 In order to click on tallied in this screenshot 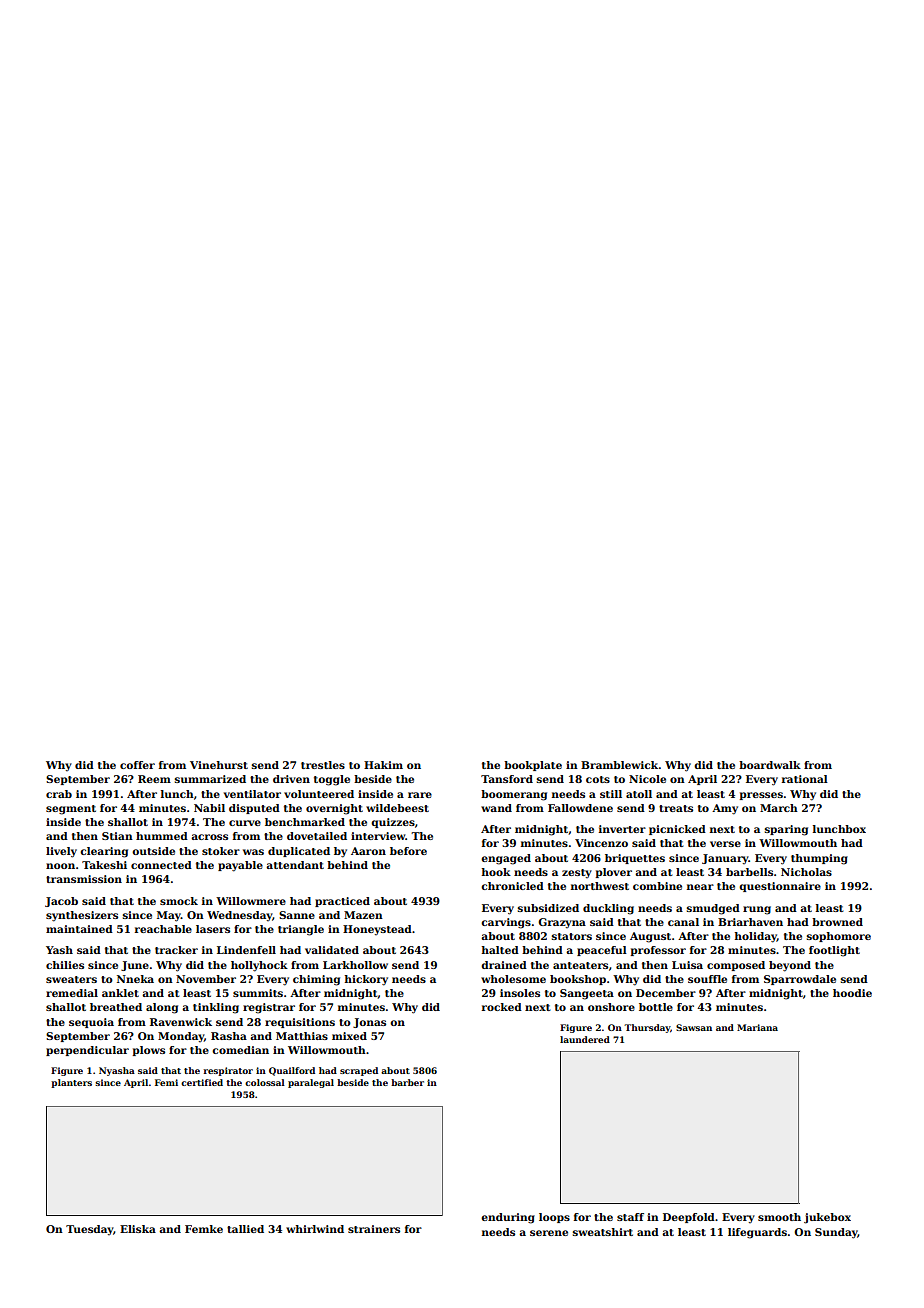, I will do `click(245, 1229)`.
